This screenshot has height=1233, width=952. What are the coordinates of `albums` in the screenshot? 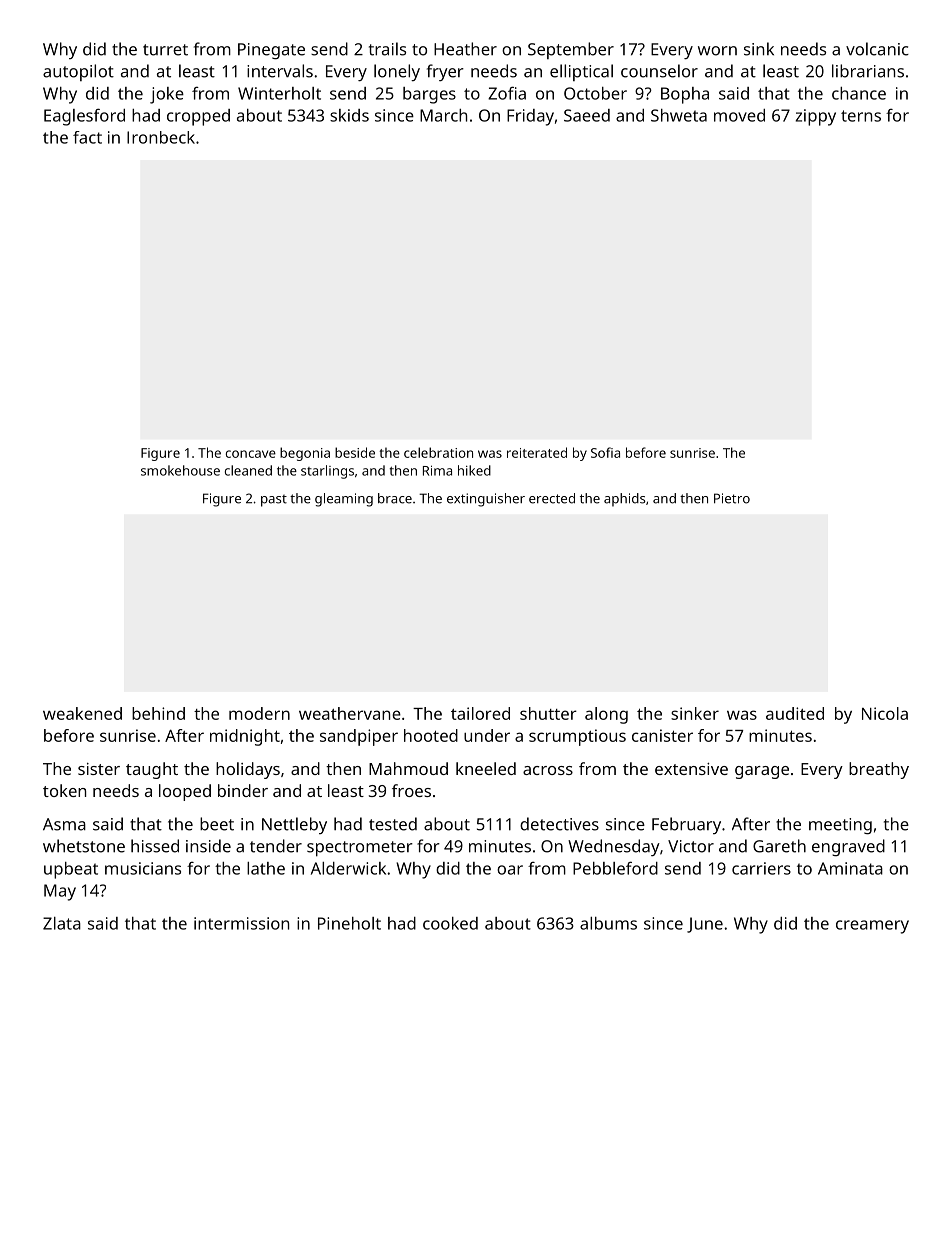 It's located at (608, 923).
